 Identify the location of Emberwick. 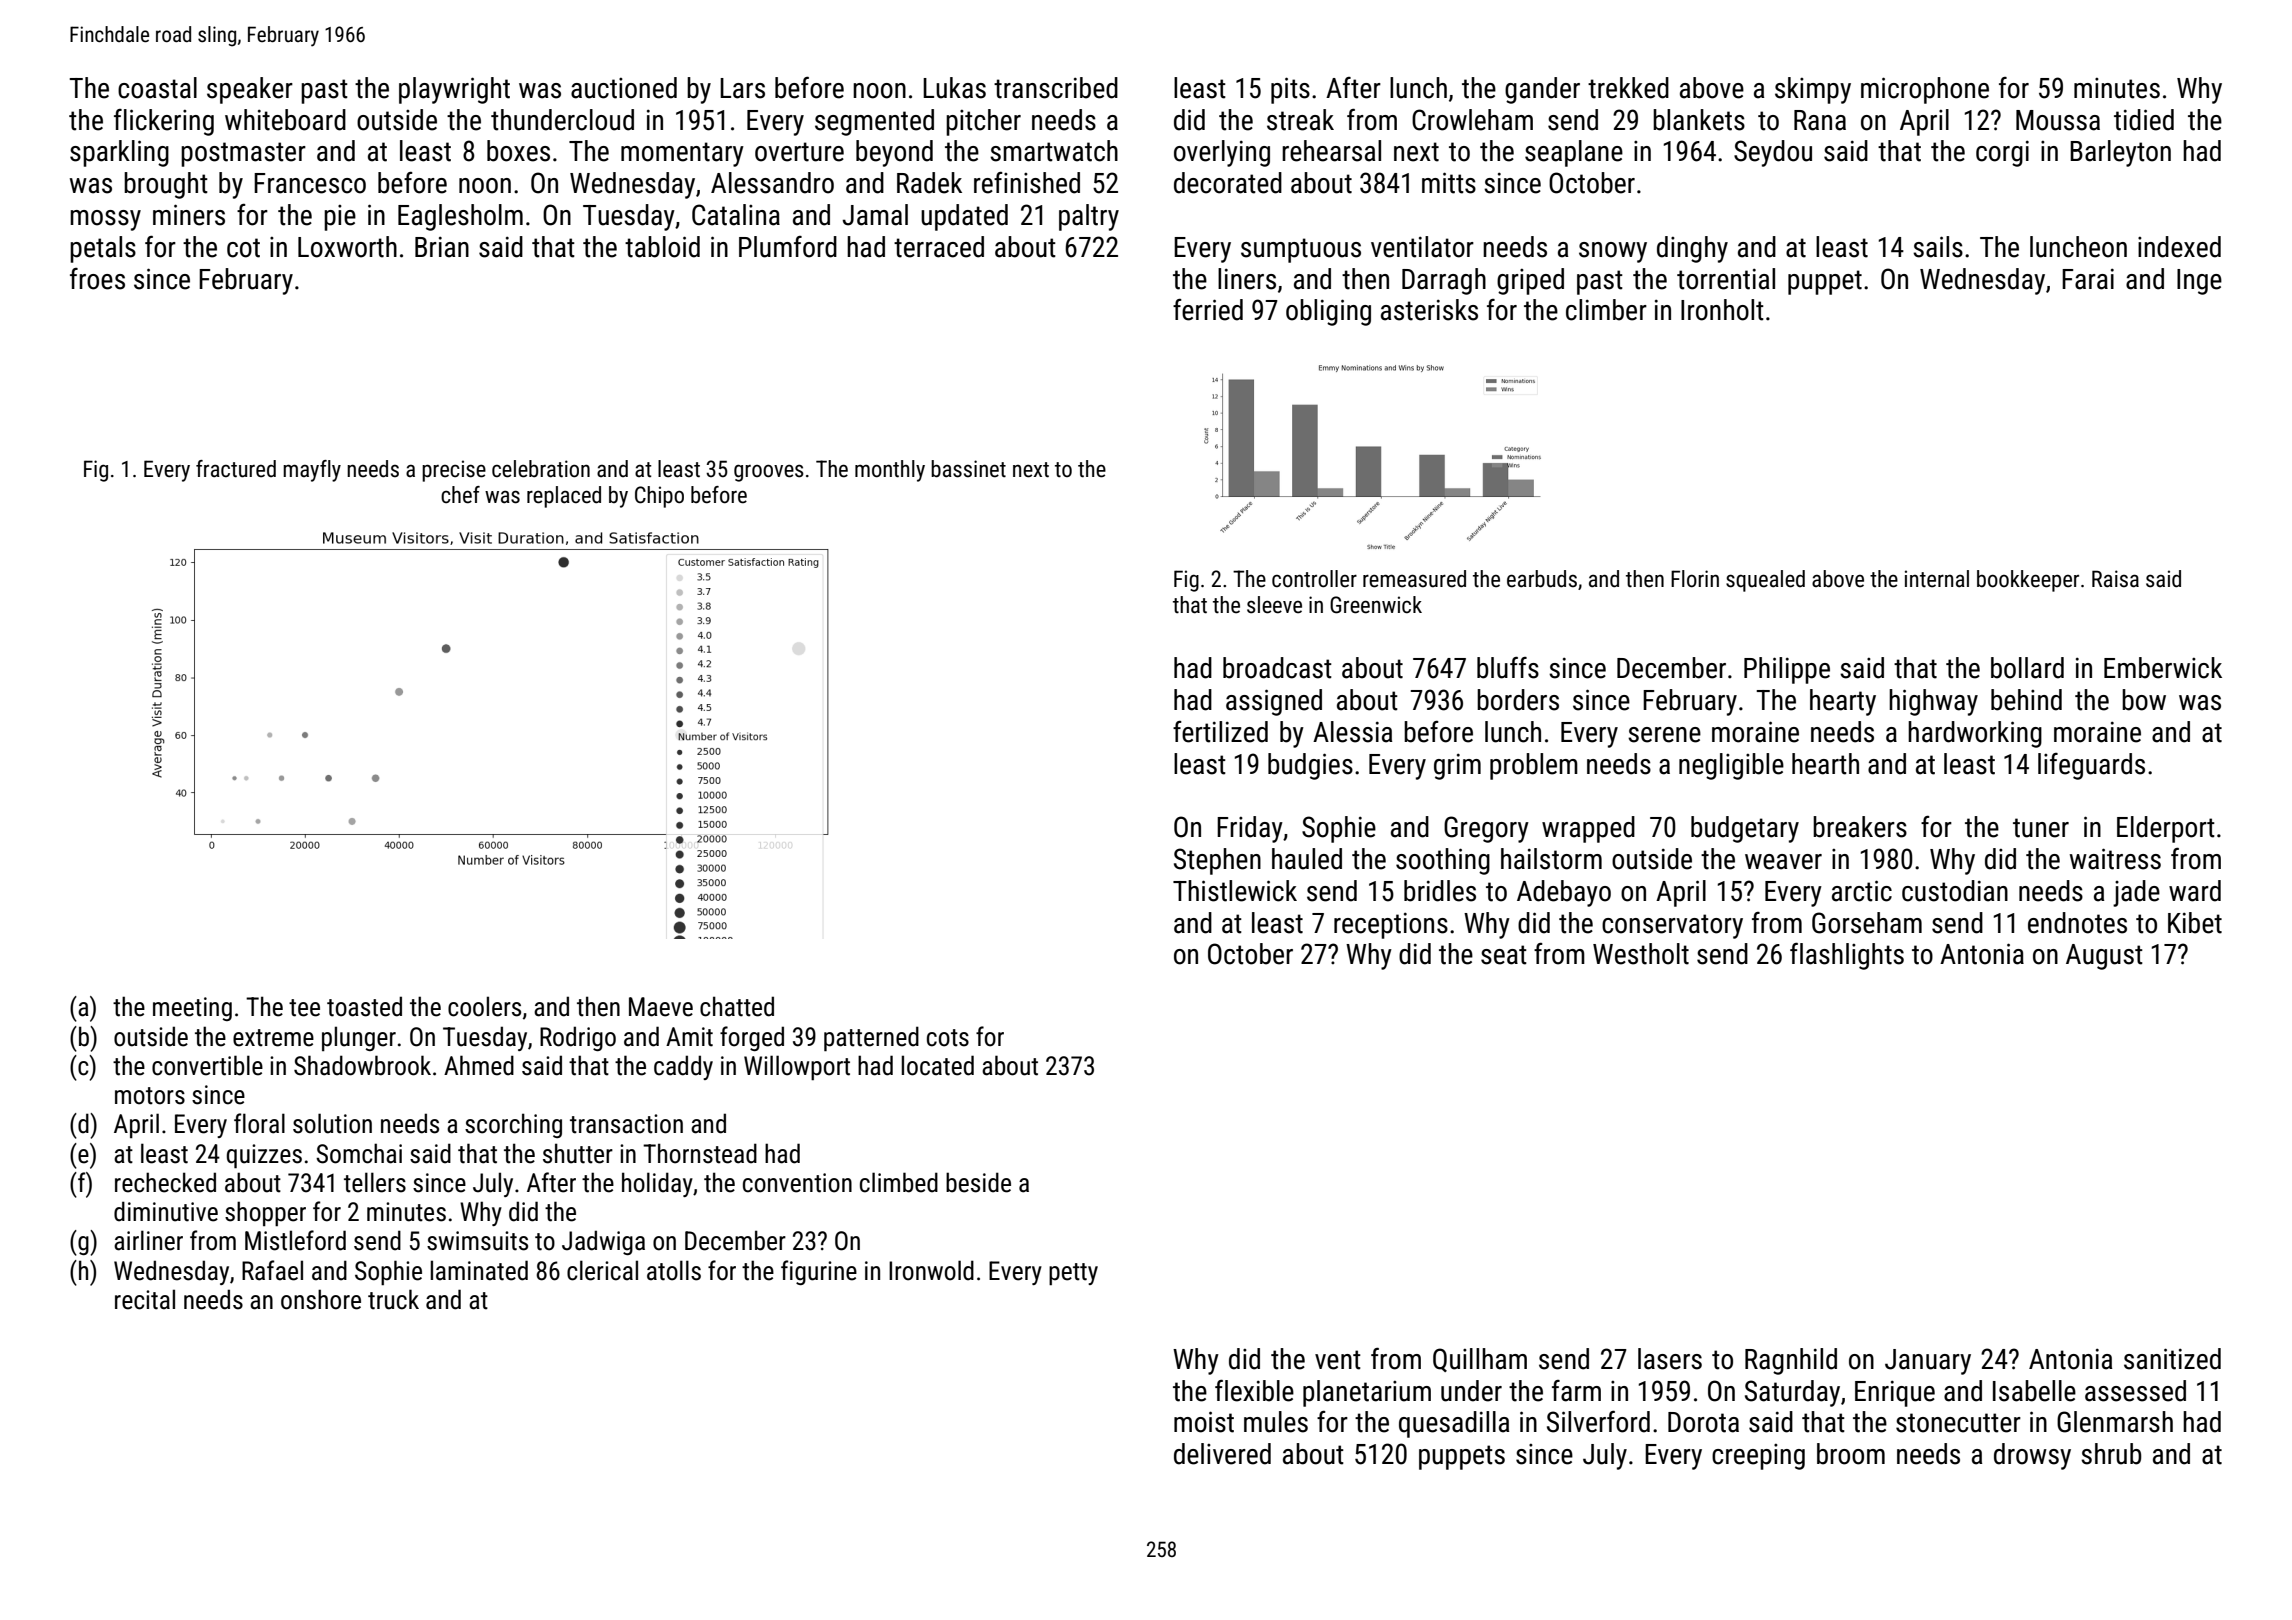
(2163, 668).
